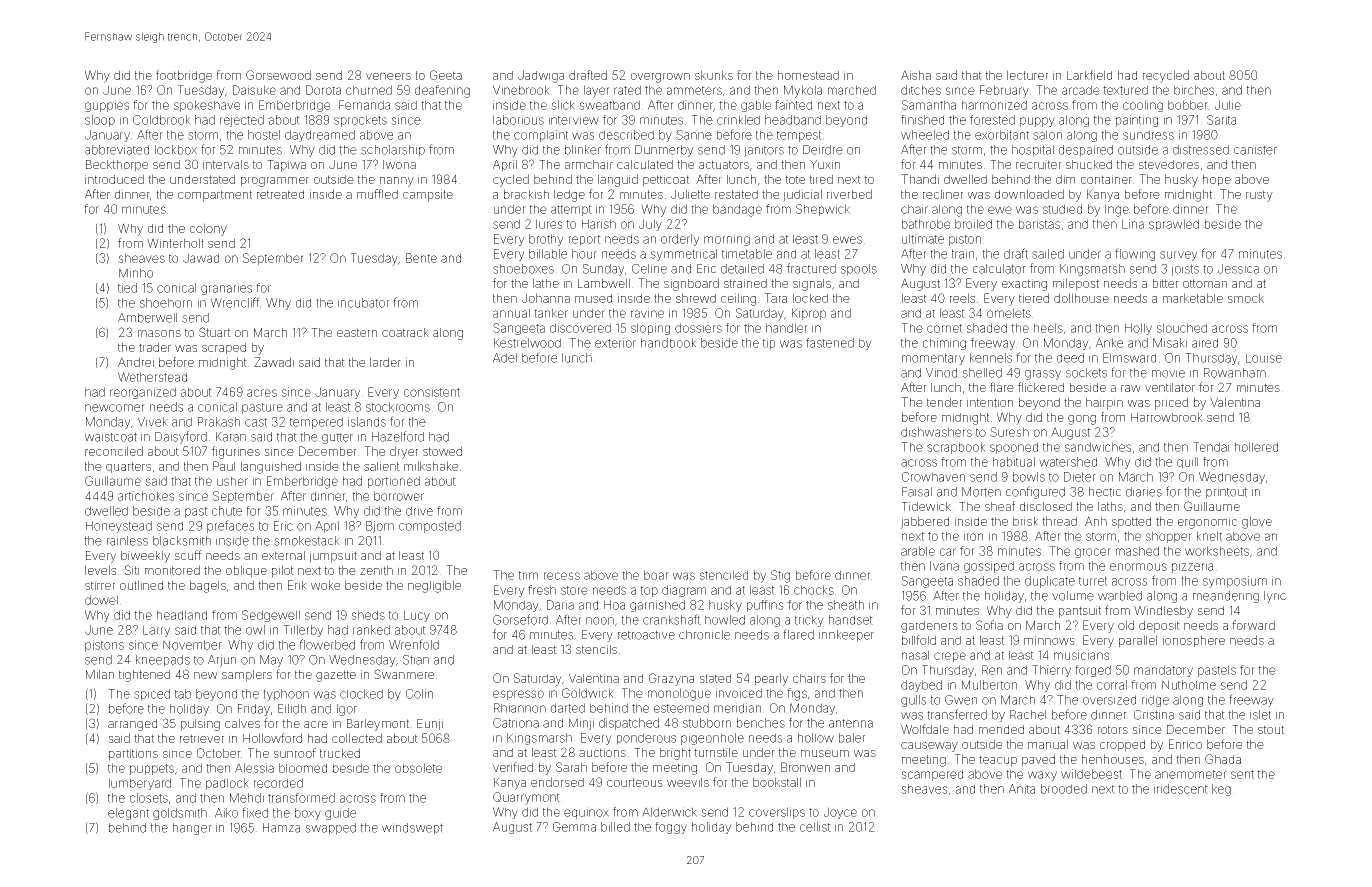  What do you see at coordinates (511, 313) in the screenshot?
I see `annual` at bounding box center [511, 313].
